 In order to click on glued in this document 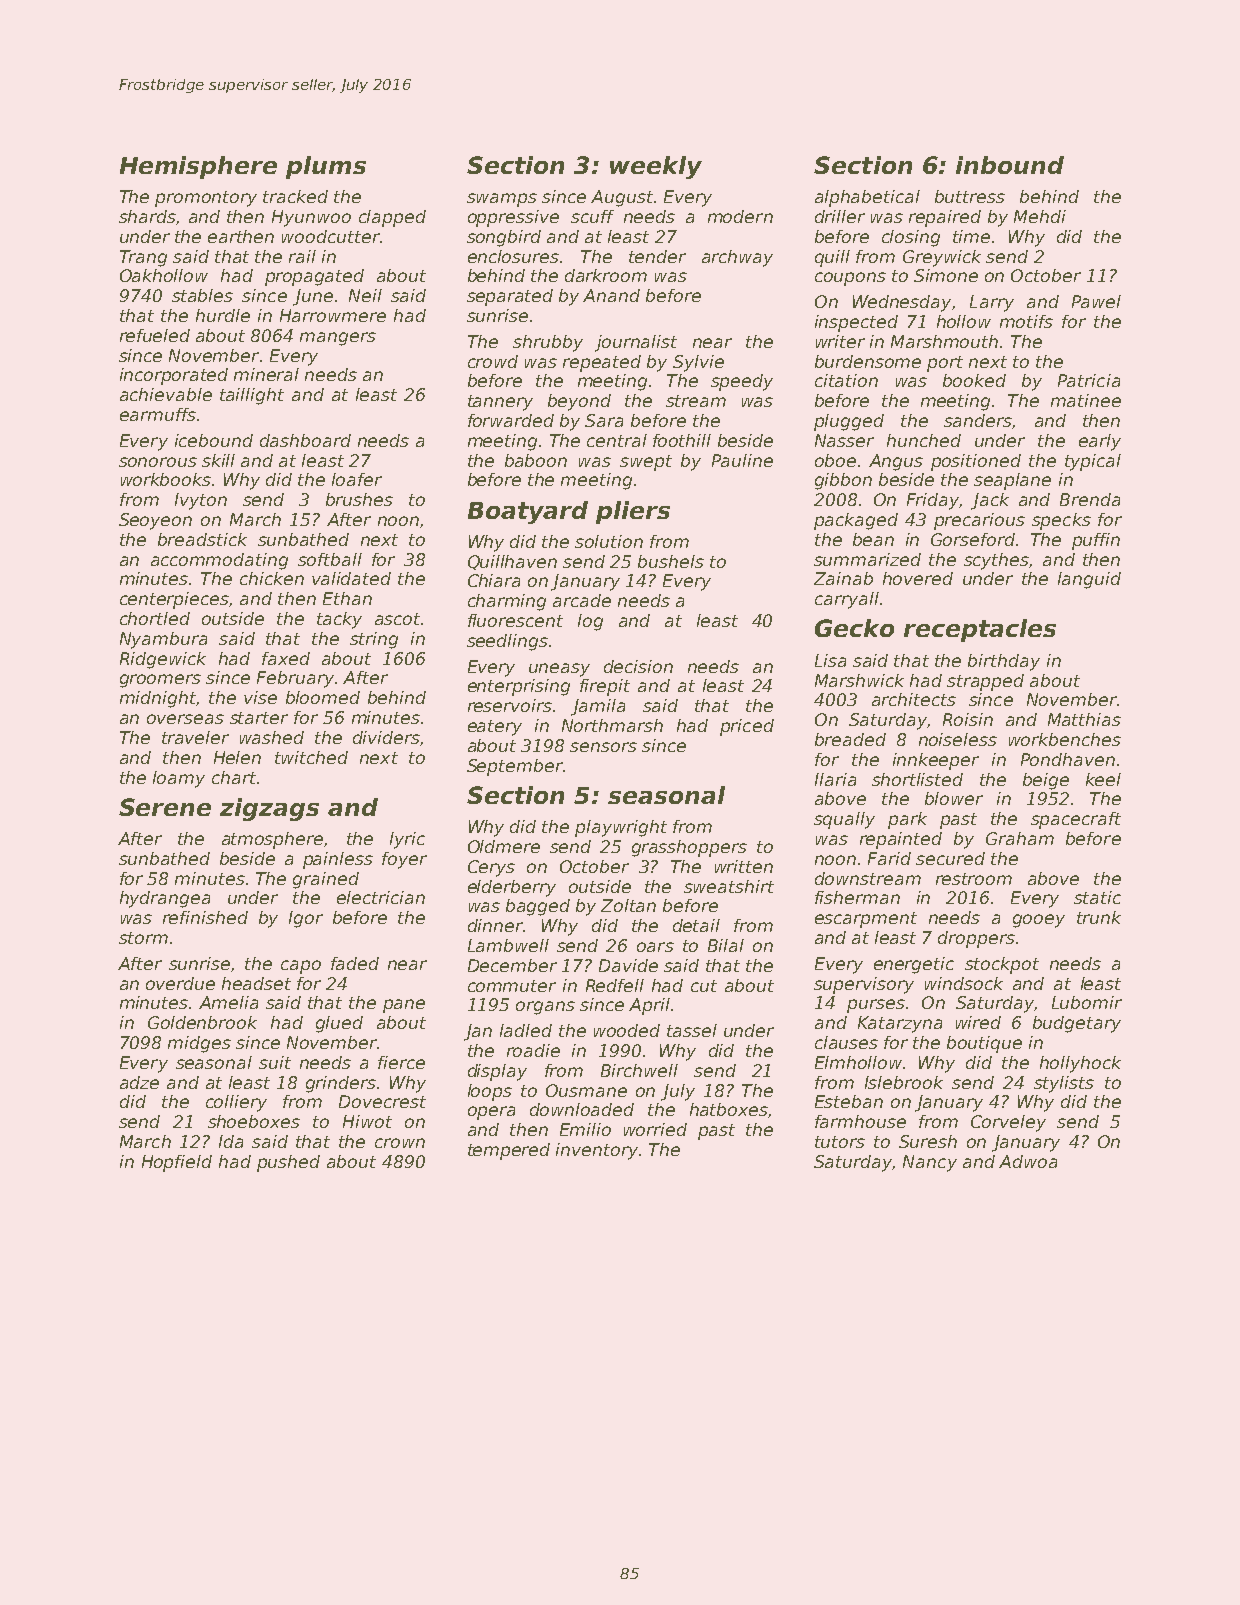, I will do `click(339, 1024)`.
